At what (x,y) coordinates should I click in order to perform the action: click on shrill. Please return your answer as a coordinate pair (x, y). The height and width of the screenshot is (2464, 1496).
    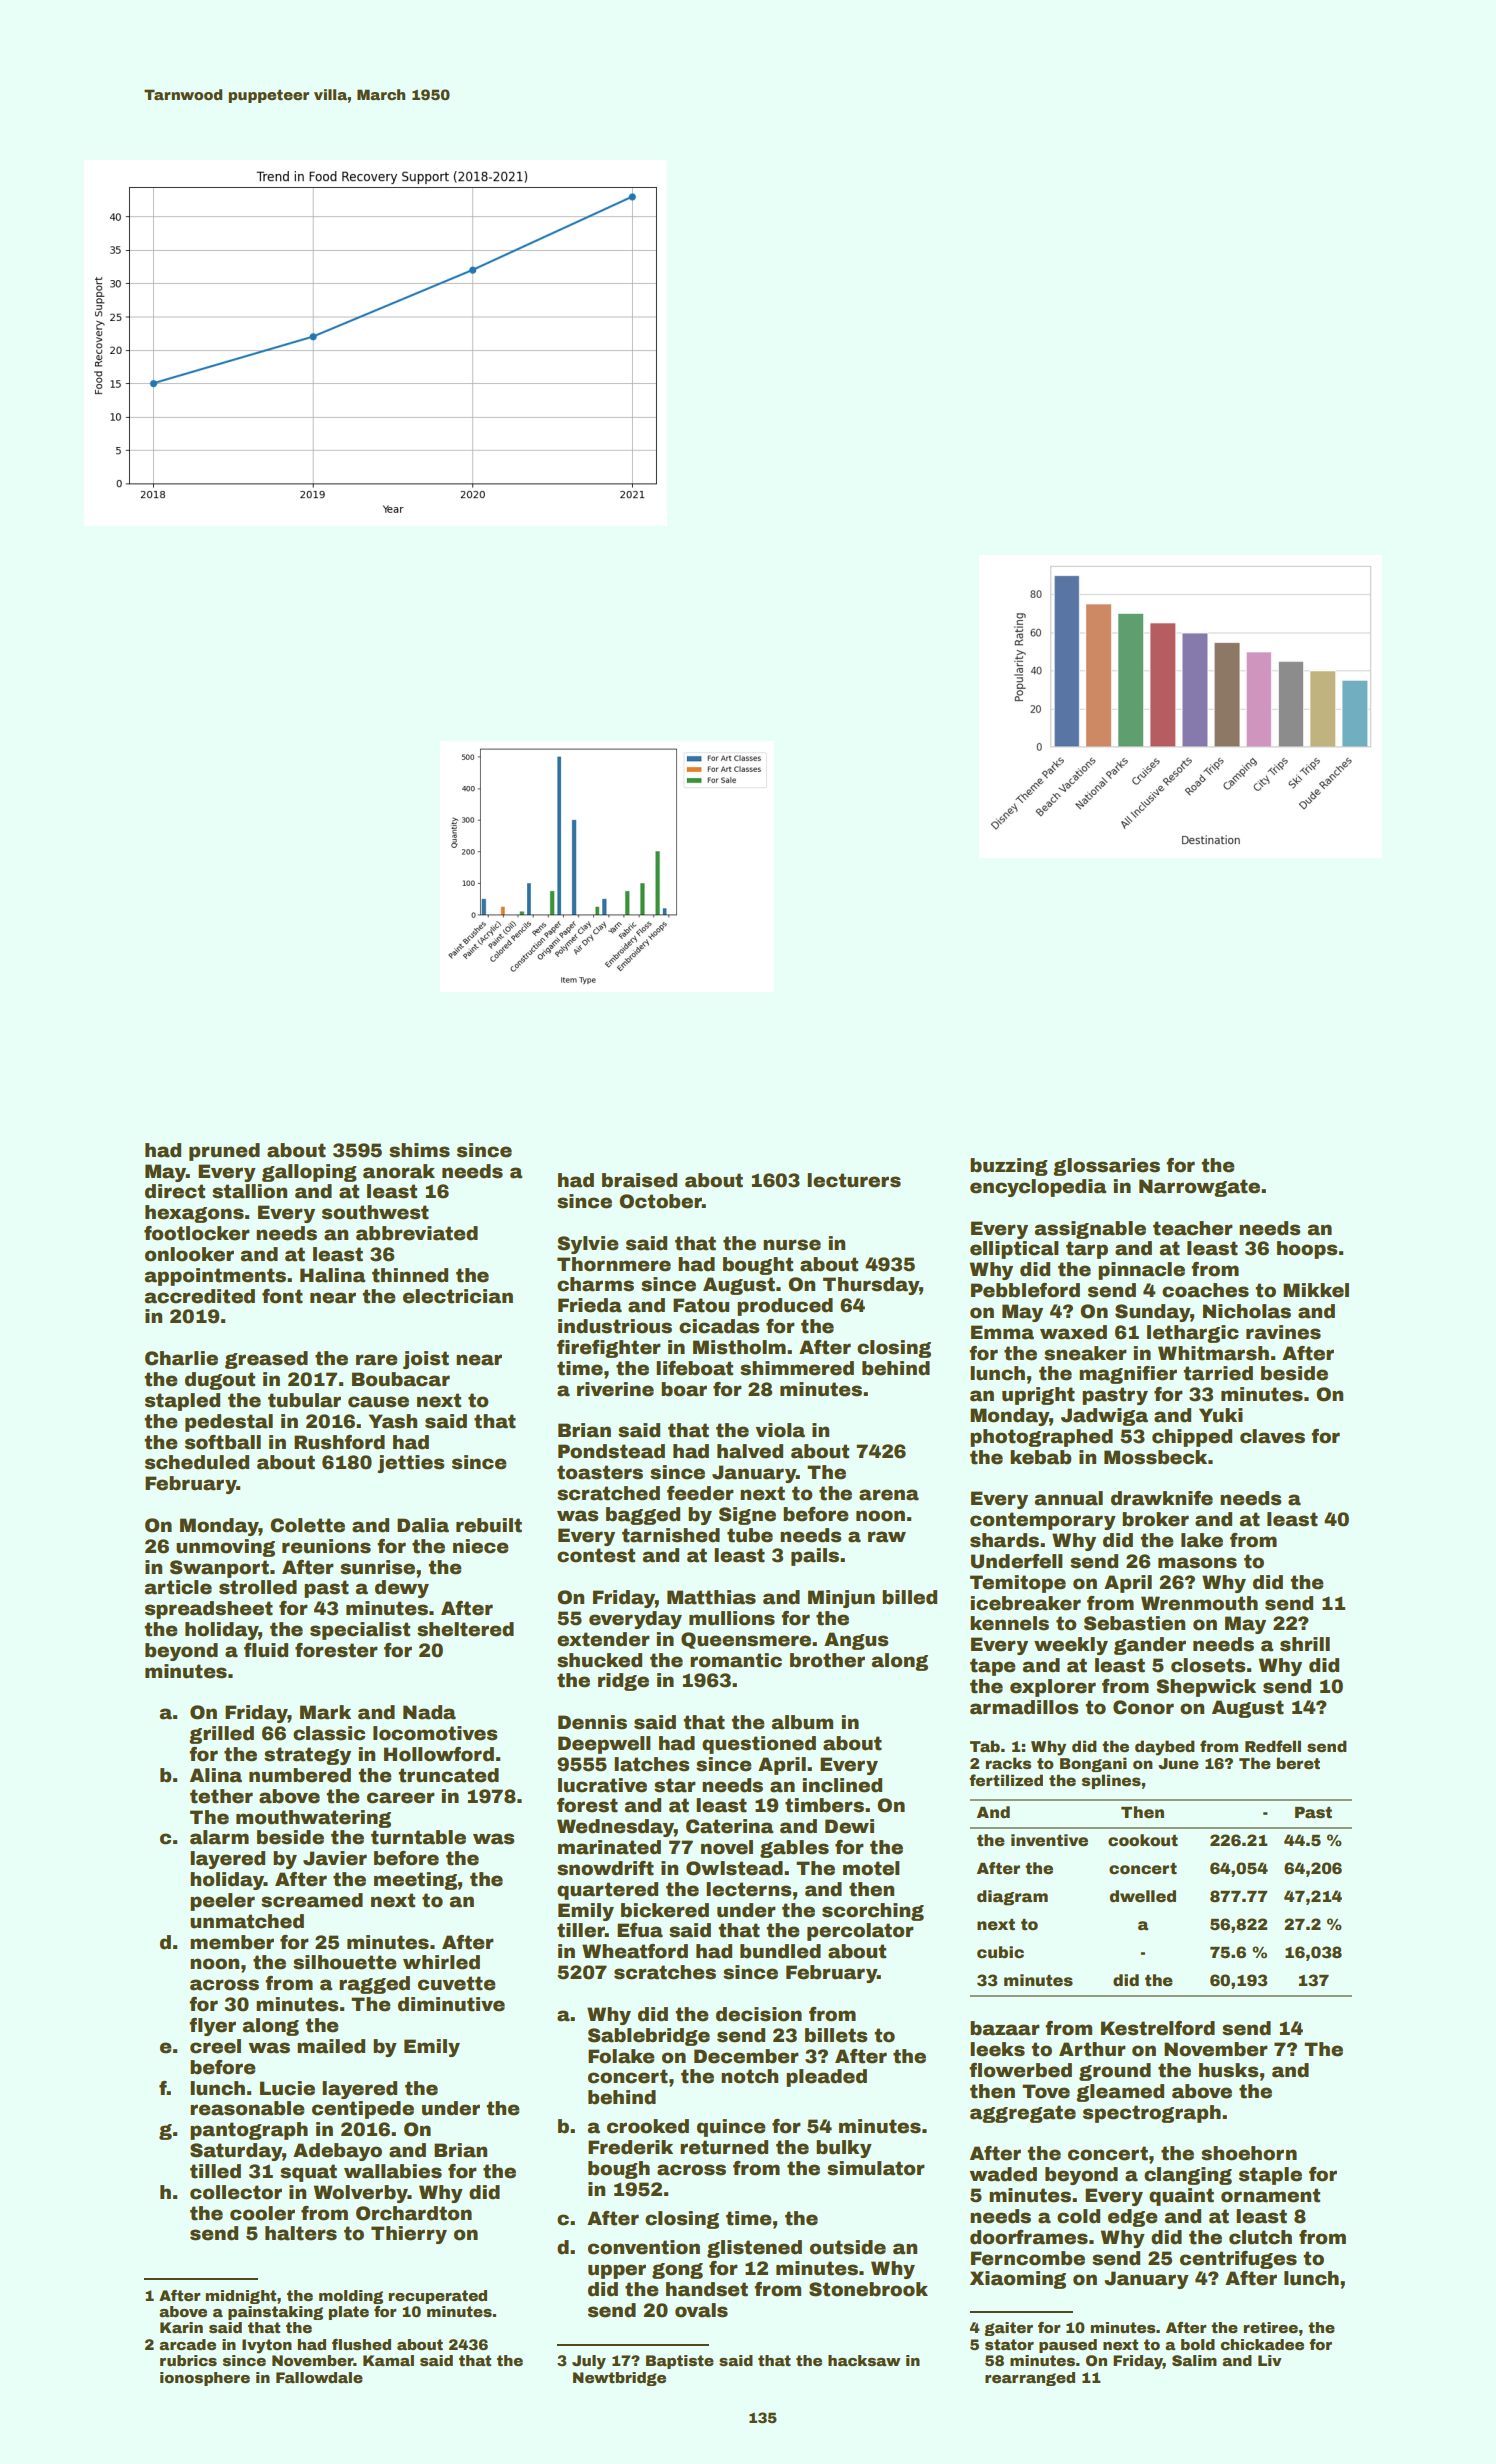
    Looking at the image, I should click on (1305, 1644).
